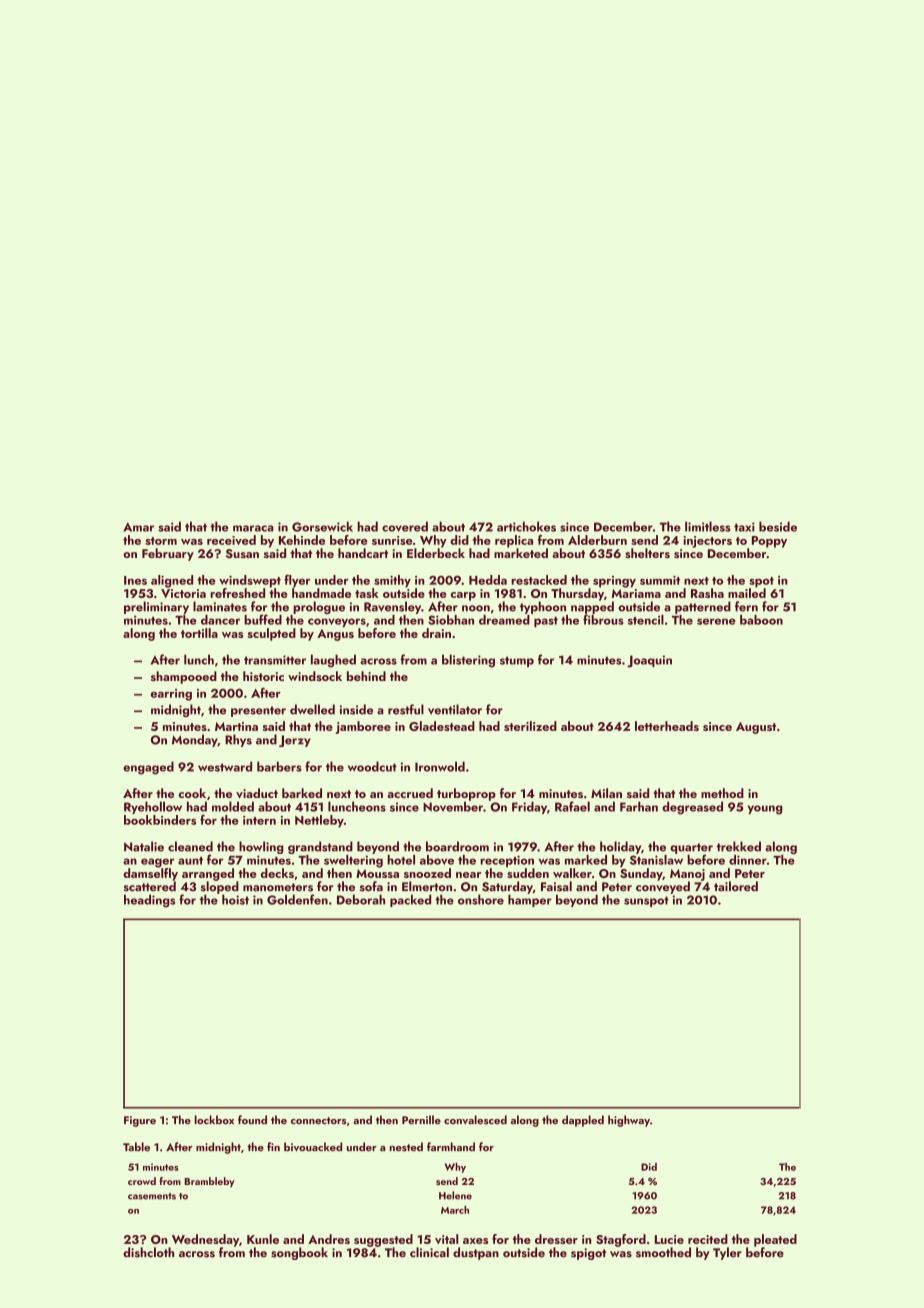  Describe the element at coordinates (778, 526) in the page. I see `beside` at that location.
